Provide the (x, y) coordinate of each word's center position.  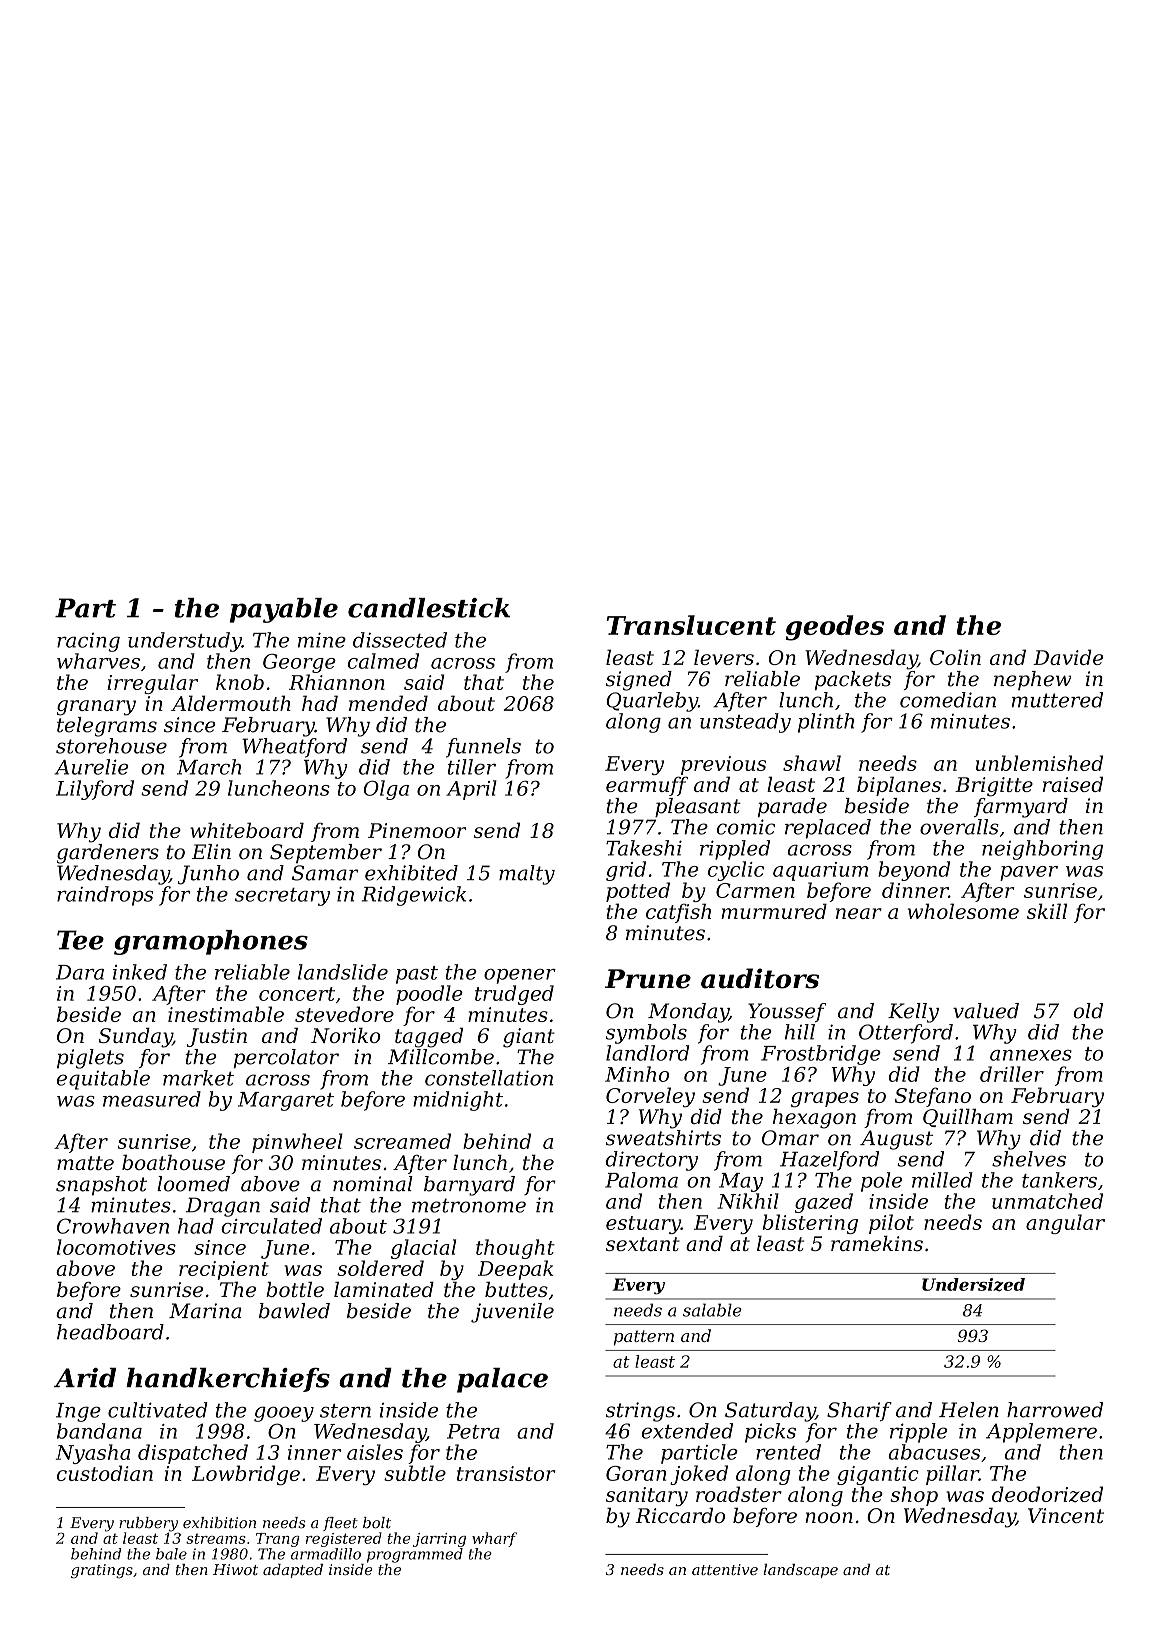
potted (638, 892)
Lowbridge (246, 1475)
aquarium (820, 871)
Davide (1068, 657)
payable (284, 610)
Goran (636, 1473)
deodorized (1047, 1494)
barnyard (469, 1186)
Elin (211, 851)
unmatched (1047, 1201)
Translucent (691, 625)
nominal (373, 1184)
